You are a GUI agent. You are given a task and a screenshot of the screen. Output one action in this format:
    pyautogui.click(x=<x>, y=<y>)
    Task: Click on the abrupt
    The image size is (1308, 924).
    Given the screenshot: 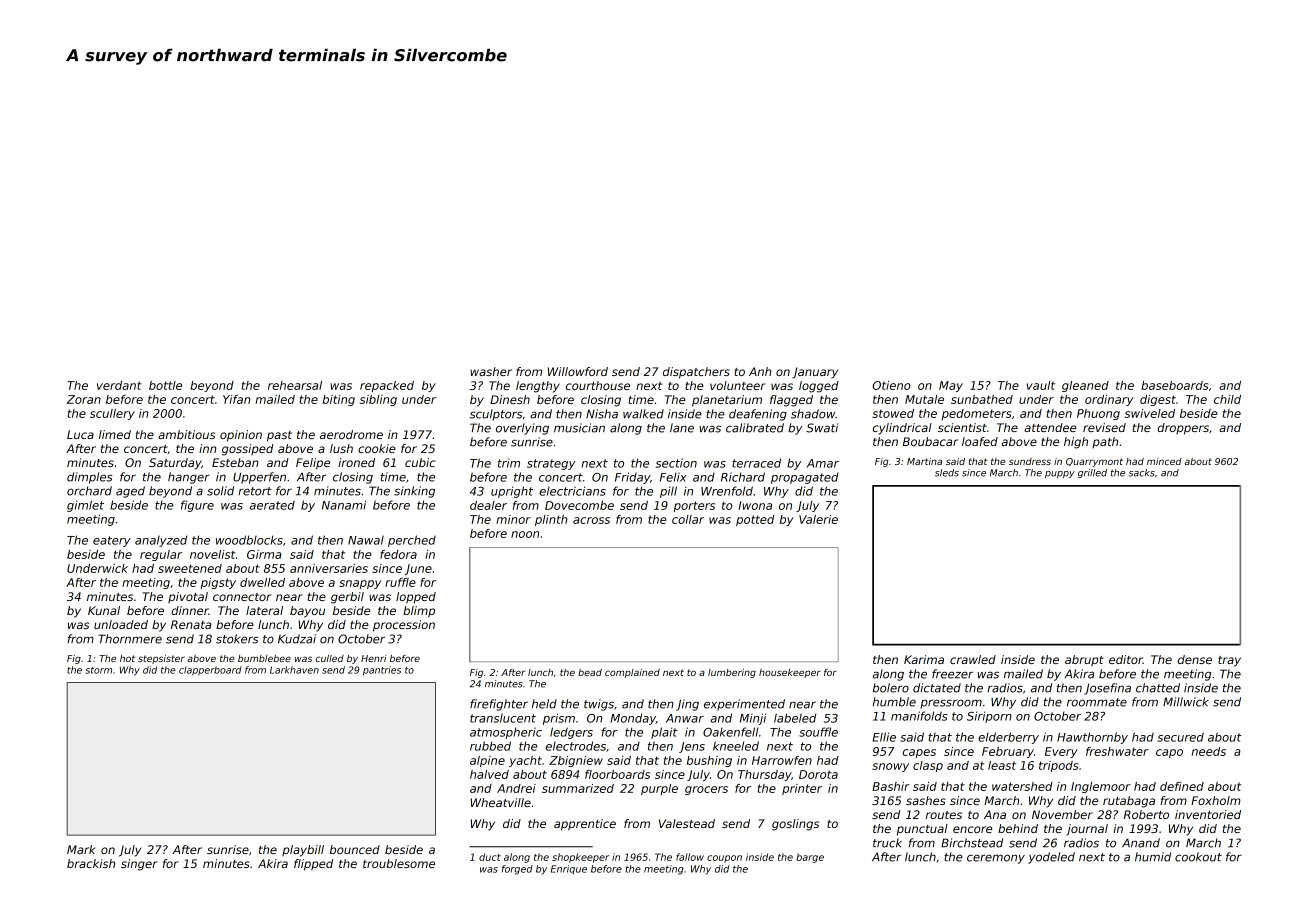 What is the action you would take?
    pyautogui.click(x=1084, y=661)
